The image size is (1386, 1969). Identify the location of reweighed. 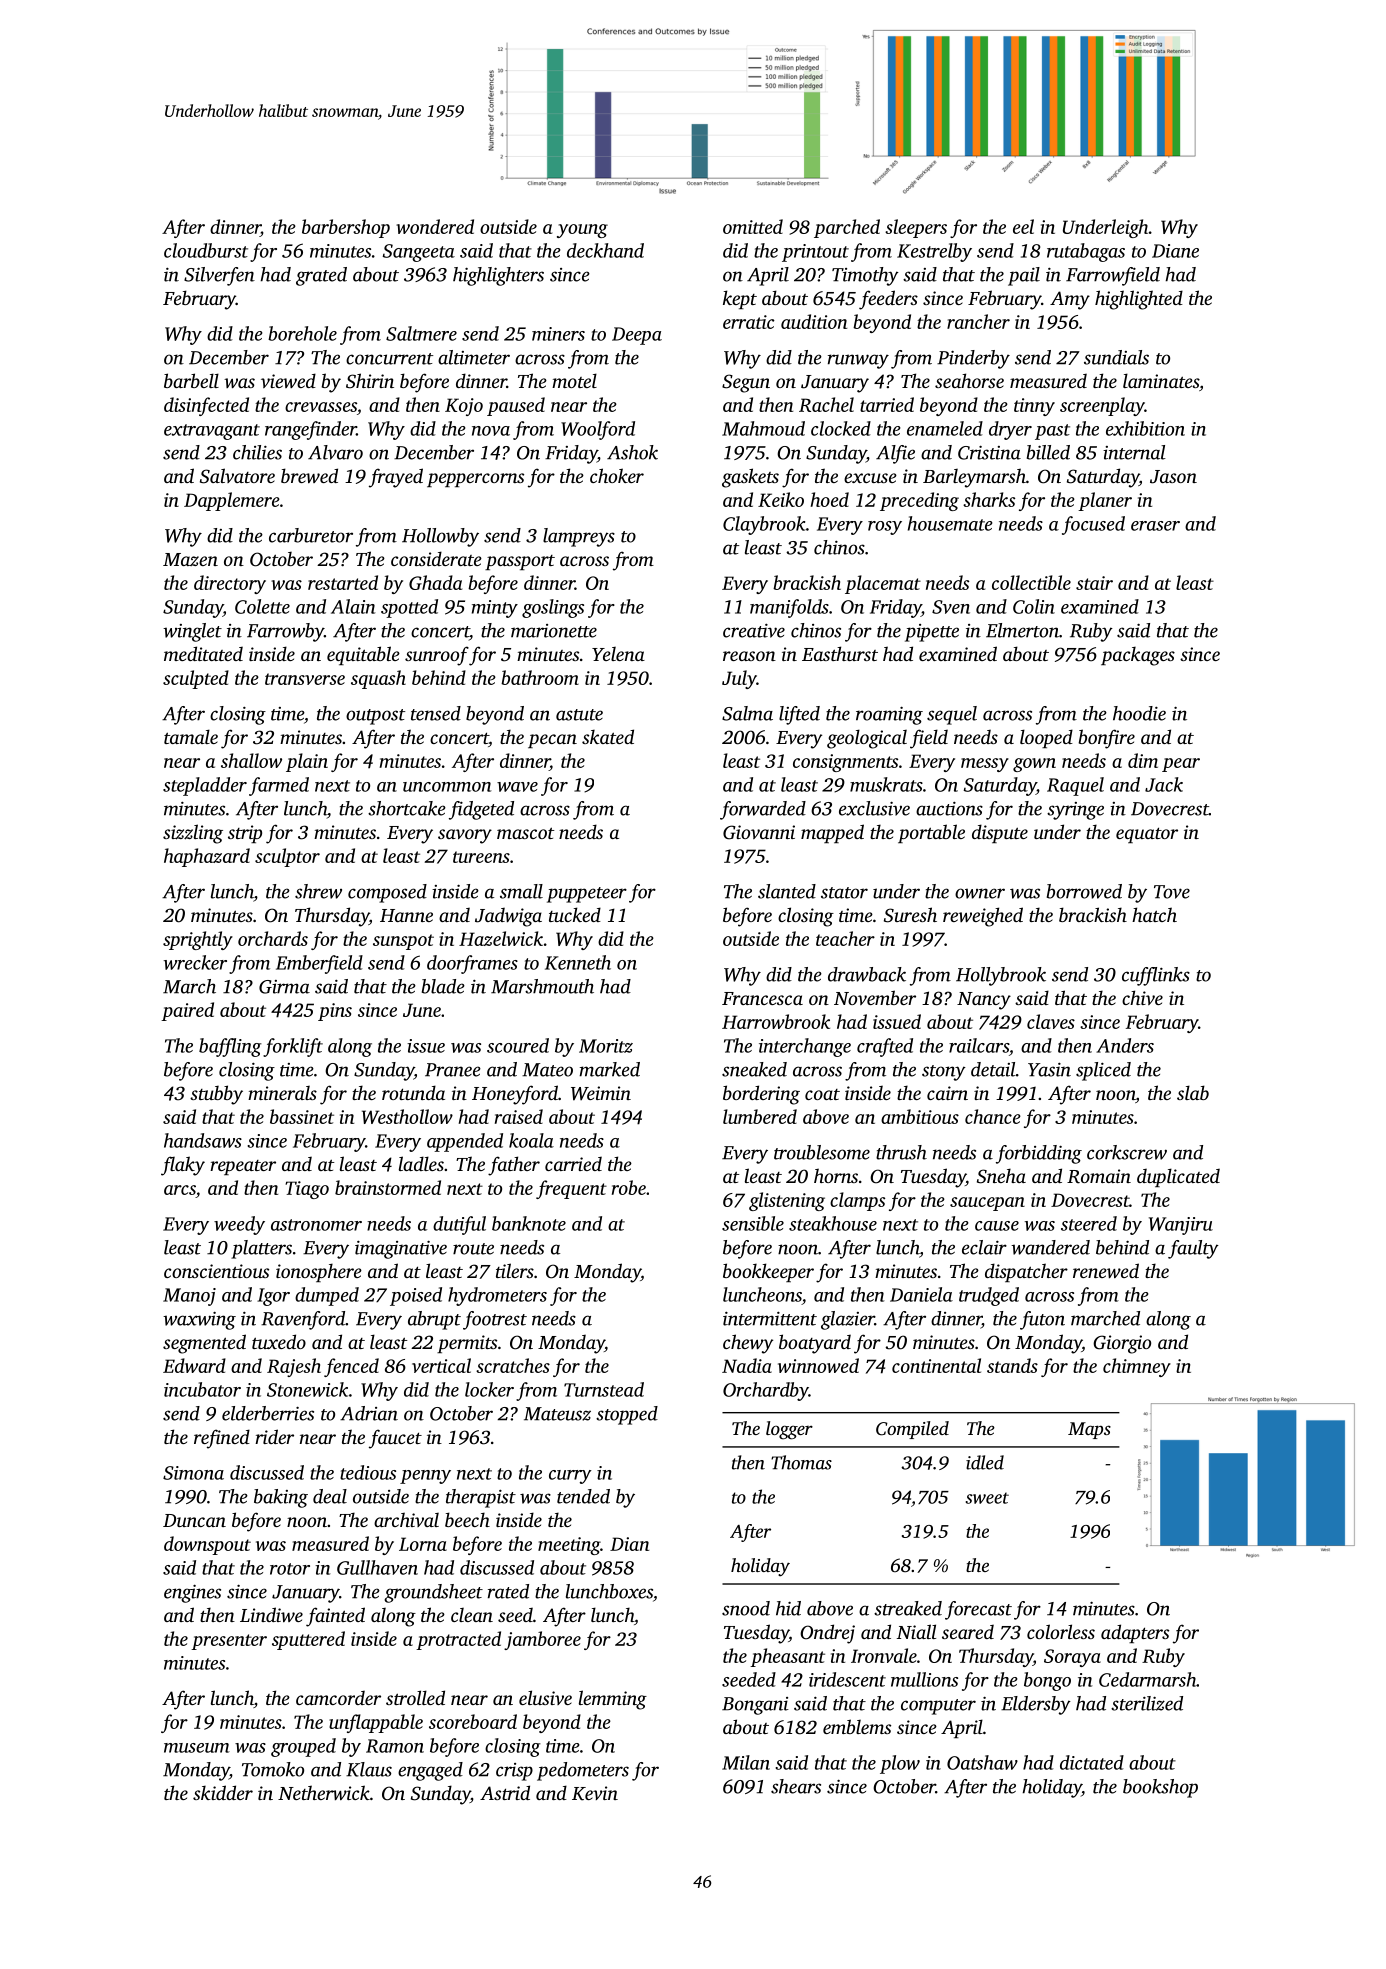
(983, 917).
